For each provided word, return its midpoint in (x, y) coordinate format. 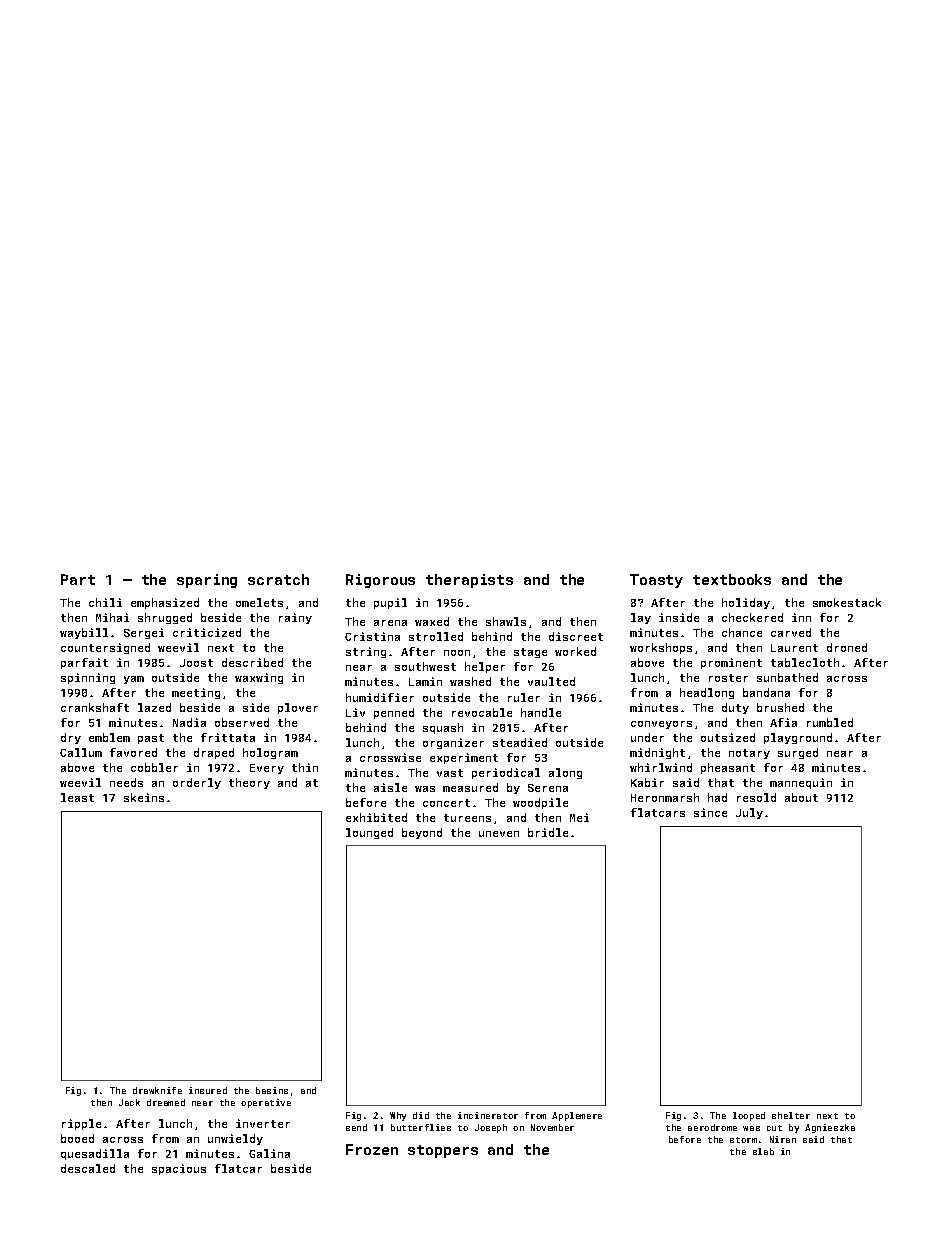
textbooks (732, 579)
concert (446, 803)
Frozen (372, 1149)
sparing (207, 581)
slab (763, 1151)
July (749, 813)
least (77, 797)
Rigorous (380, 581)
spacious (179, 1169)
